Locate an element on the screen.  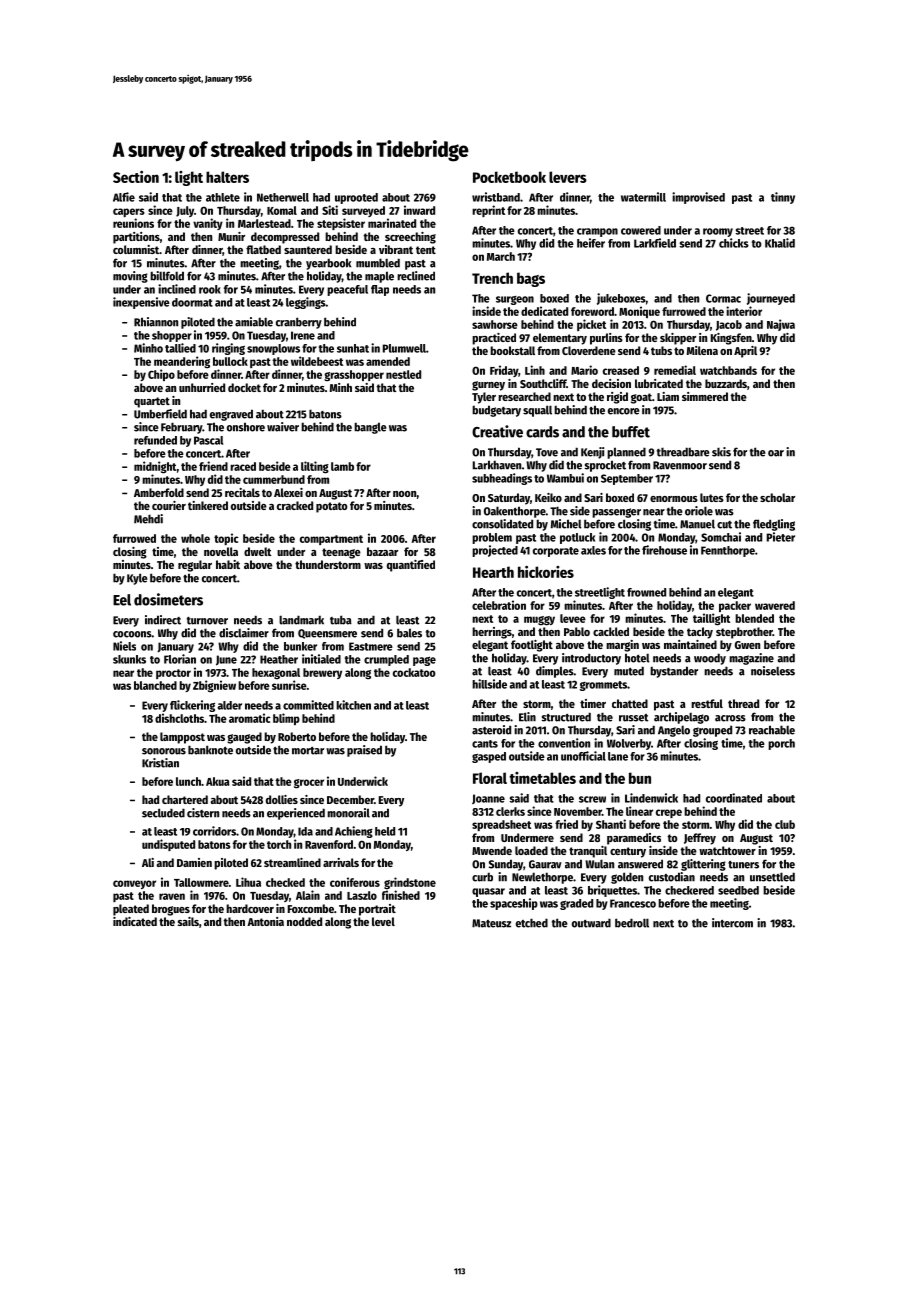
Shanti is located at coordinates (611, 824).
